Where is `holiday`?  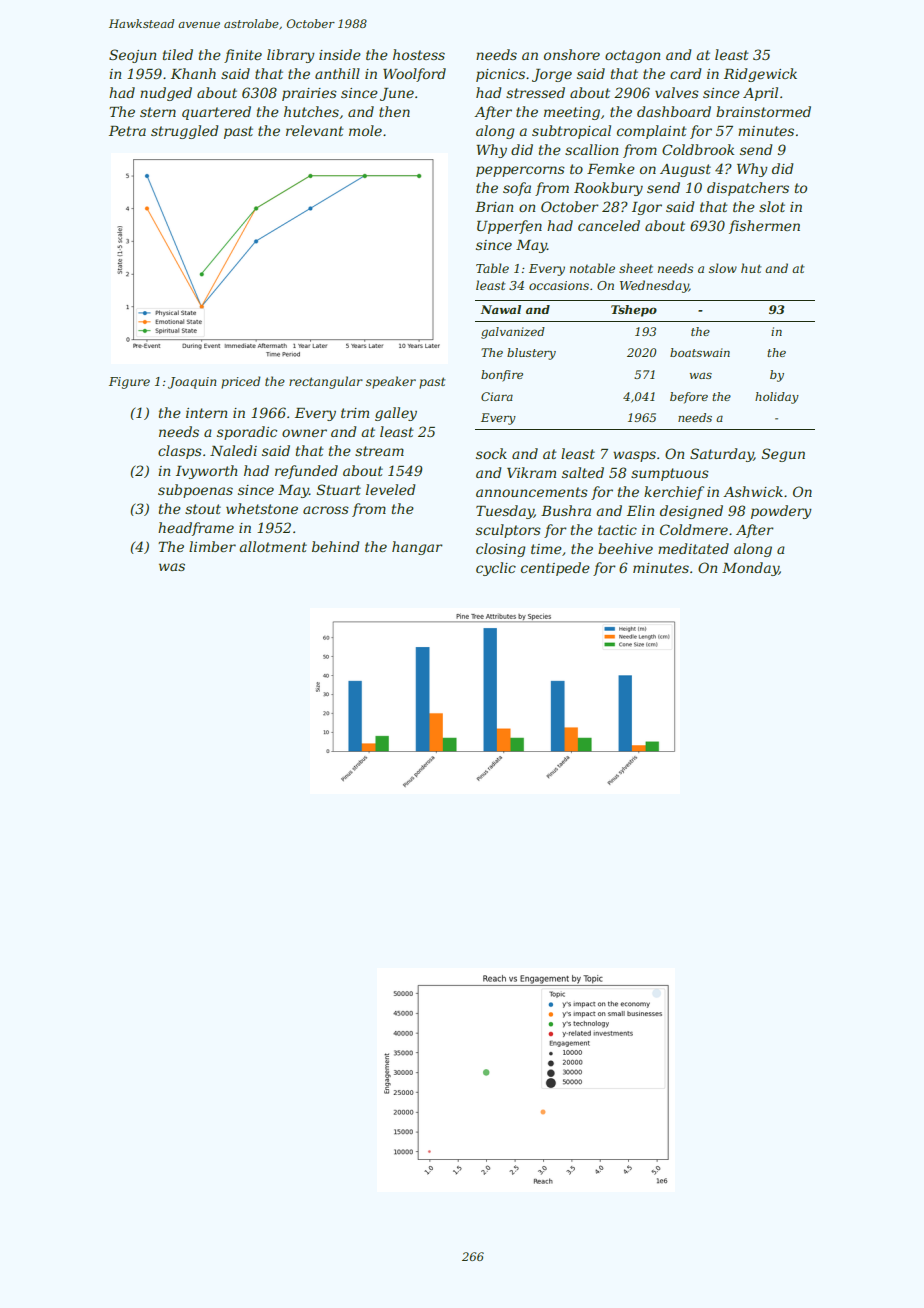
holiday is located at coordinates (777, 398).
